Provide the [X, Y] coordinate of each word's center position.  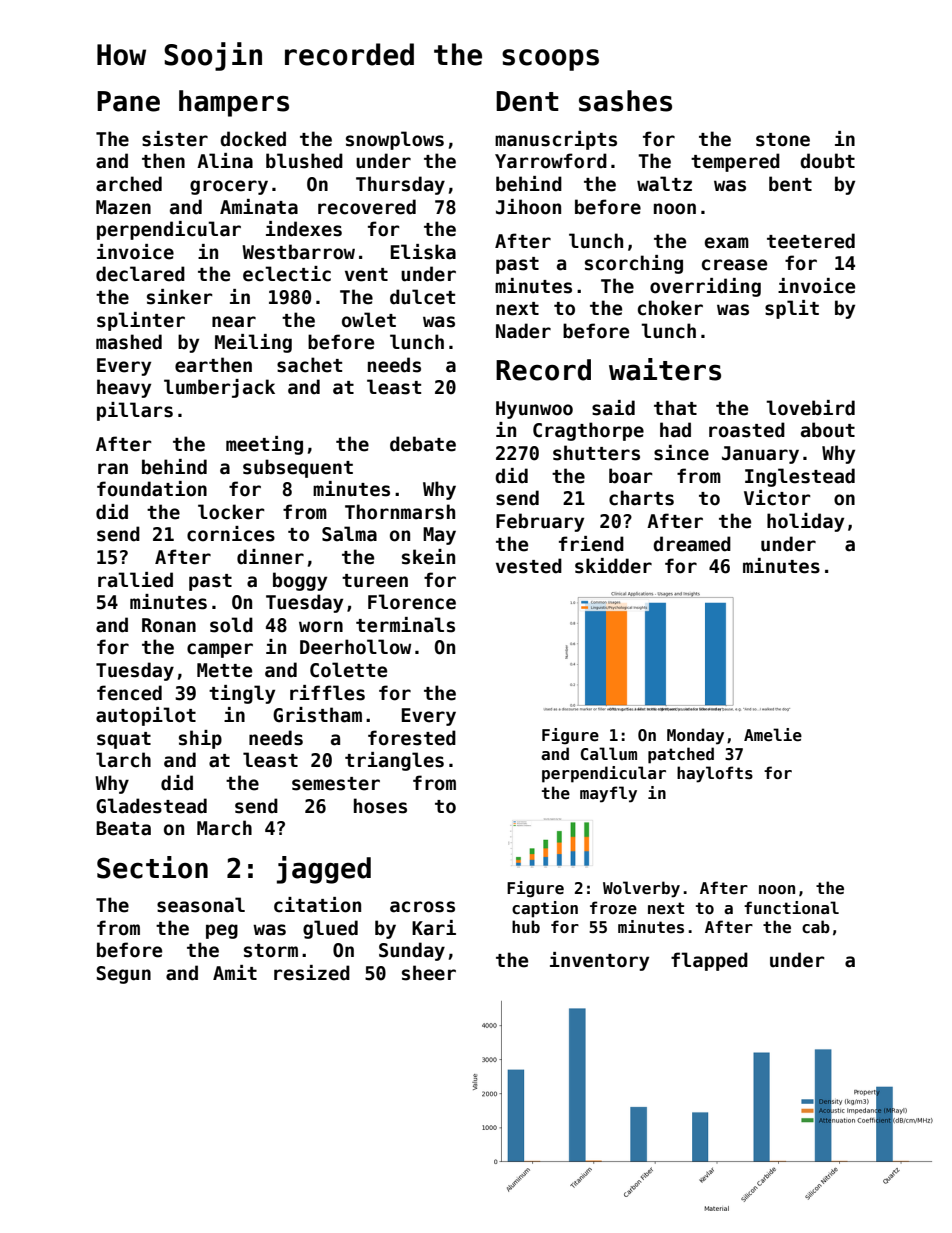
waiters [665, 369]
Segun [124, 975]
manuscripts [556, 140]
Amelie [773, 735]
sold [231, 625]
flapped [709, 961]
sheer [429, 973]
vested [529, 566]
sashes [625, 101]
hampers [234, 103]
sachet [309, 365]
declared [140, 274]
